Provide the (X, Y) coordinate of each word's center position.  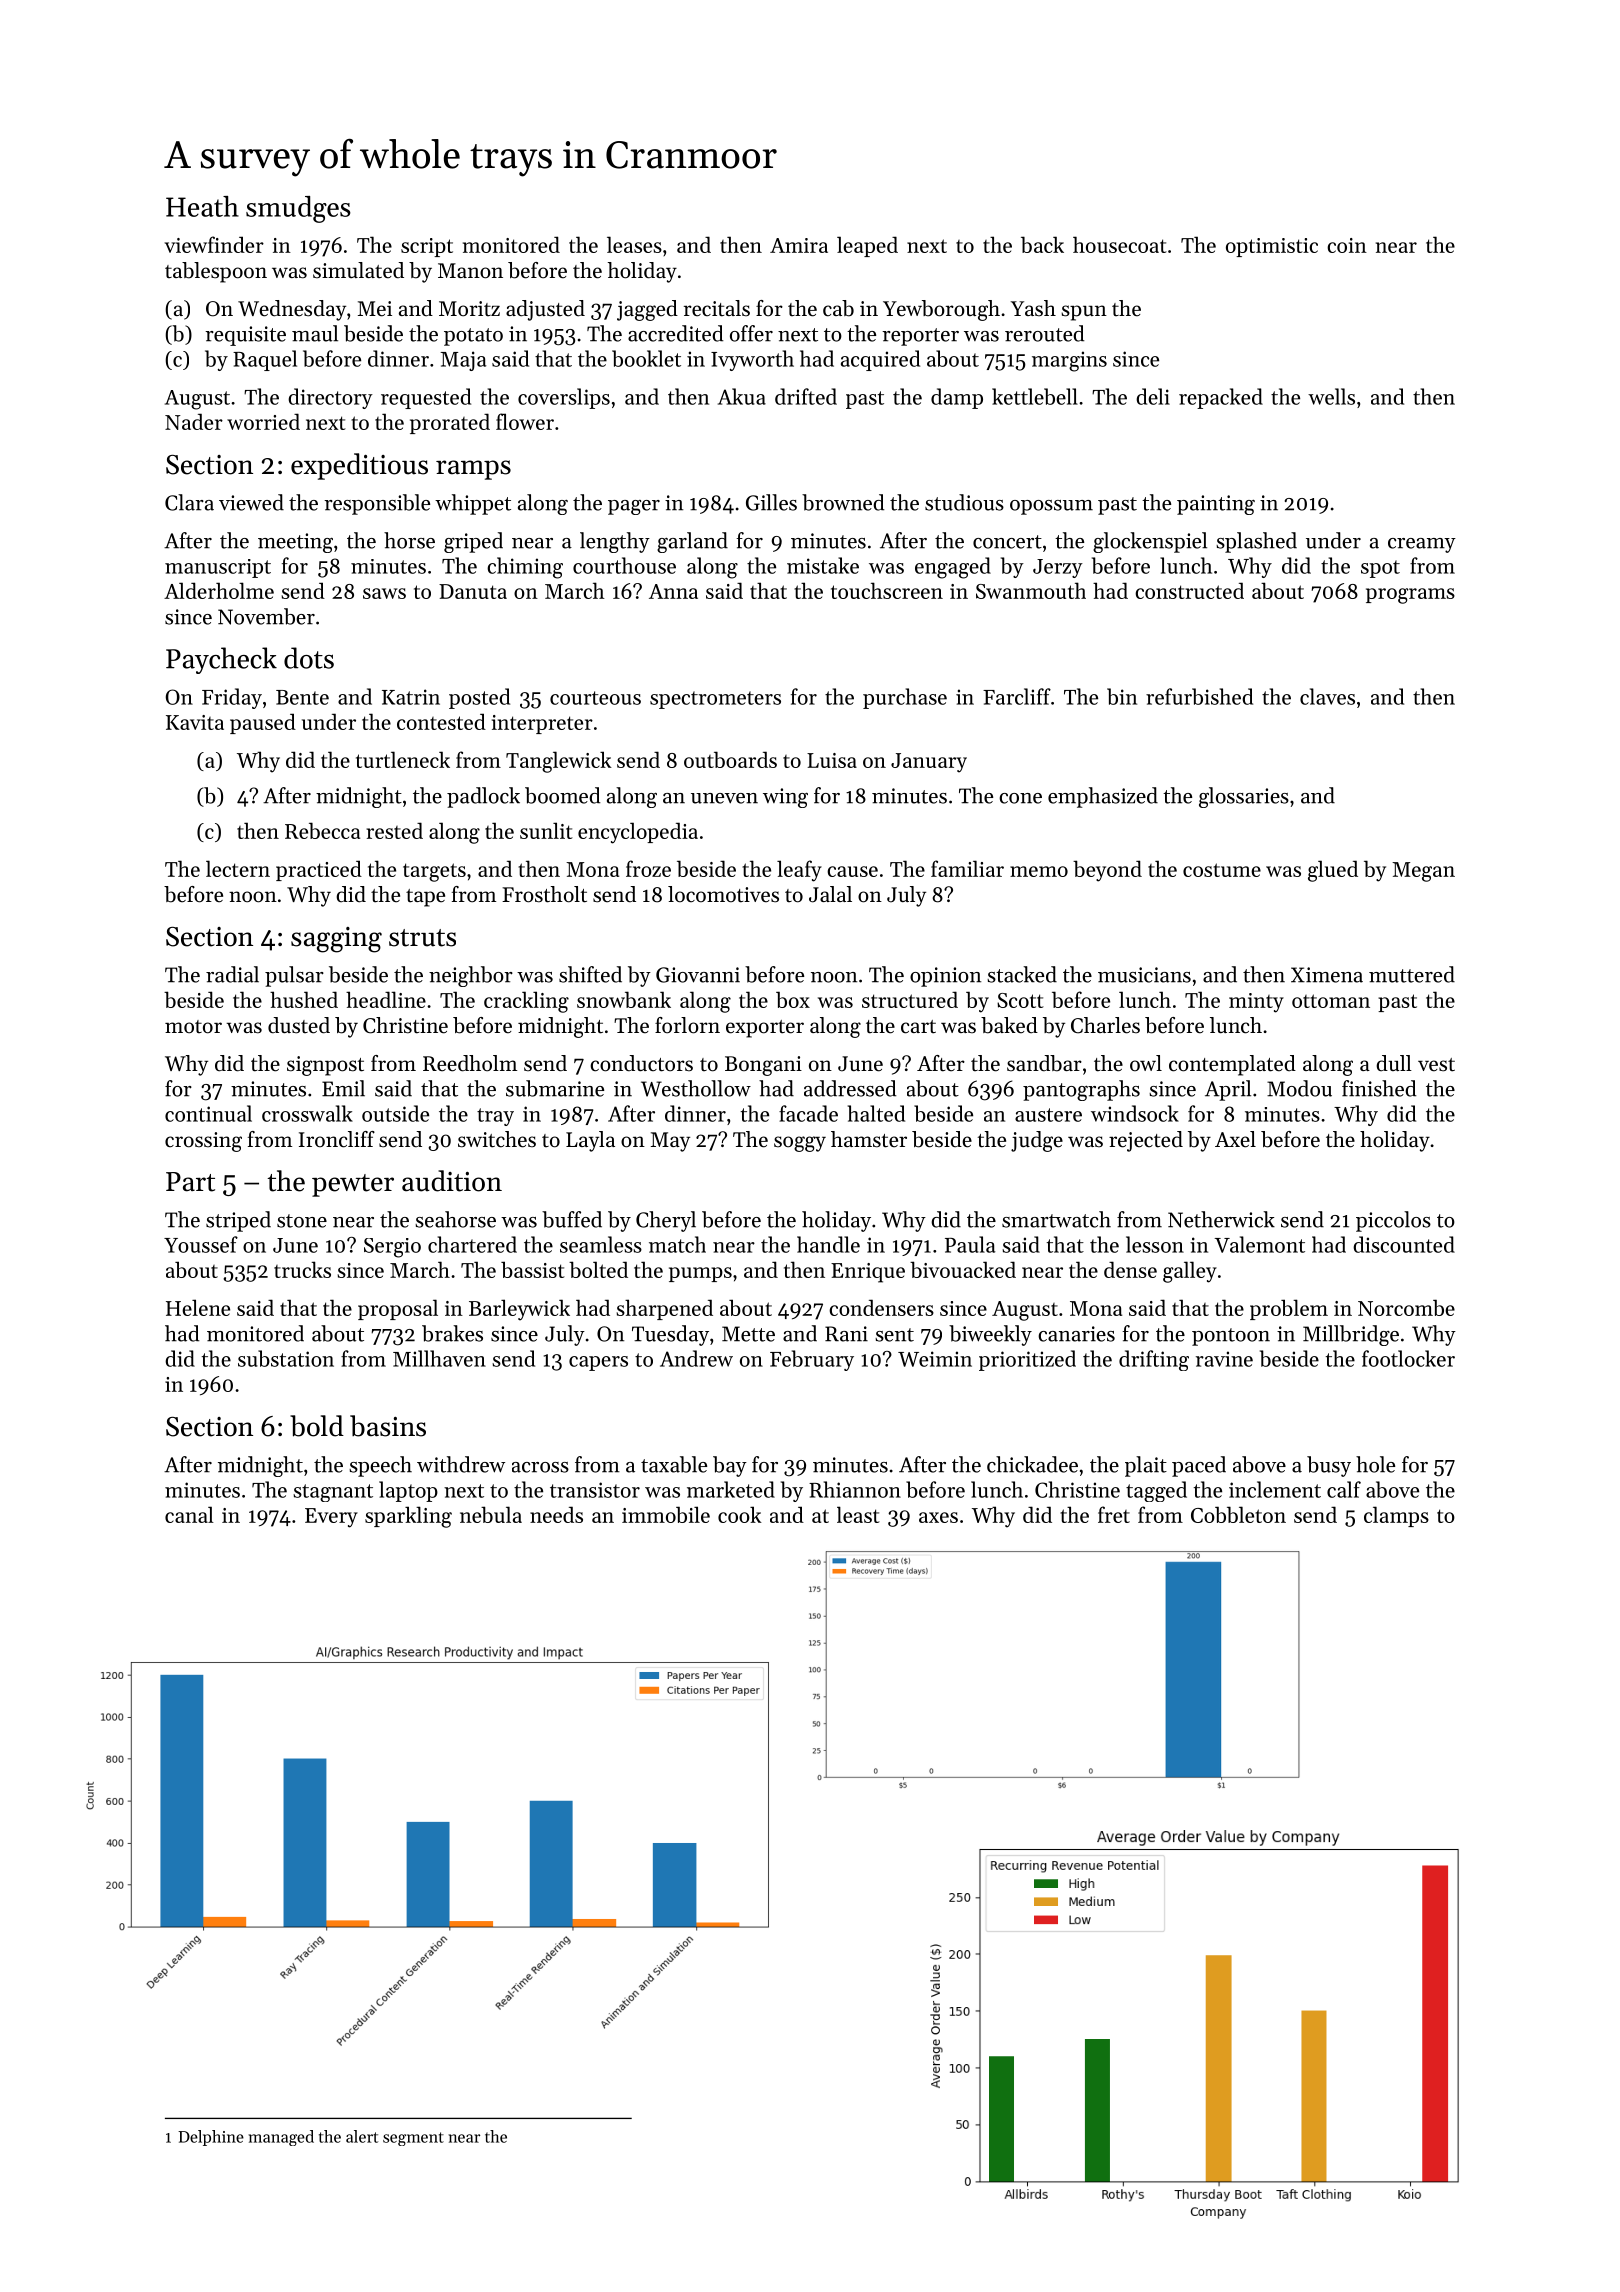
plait (1146, 1466)
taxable (674, 1464)
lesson (1155, 1244)
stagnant (333, 1493)
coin (1347, 245)
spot (1380, 569)
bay (730, 1466)
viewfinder (214, 244)
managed (281, 2138)
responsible (377, 504)
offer (751, 333)
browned (843, 502)
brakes (452, 1333)
